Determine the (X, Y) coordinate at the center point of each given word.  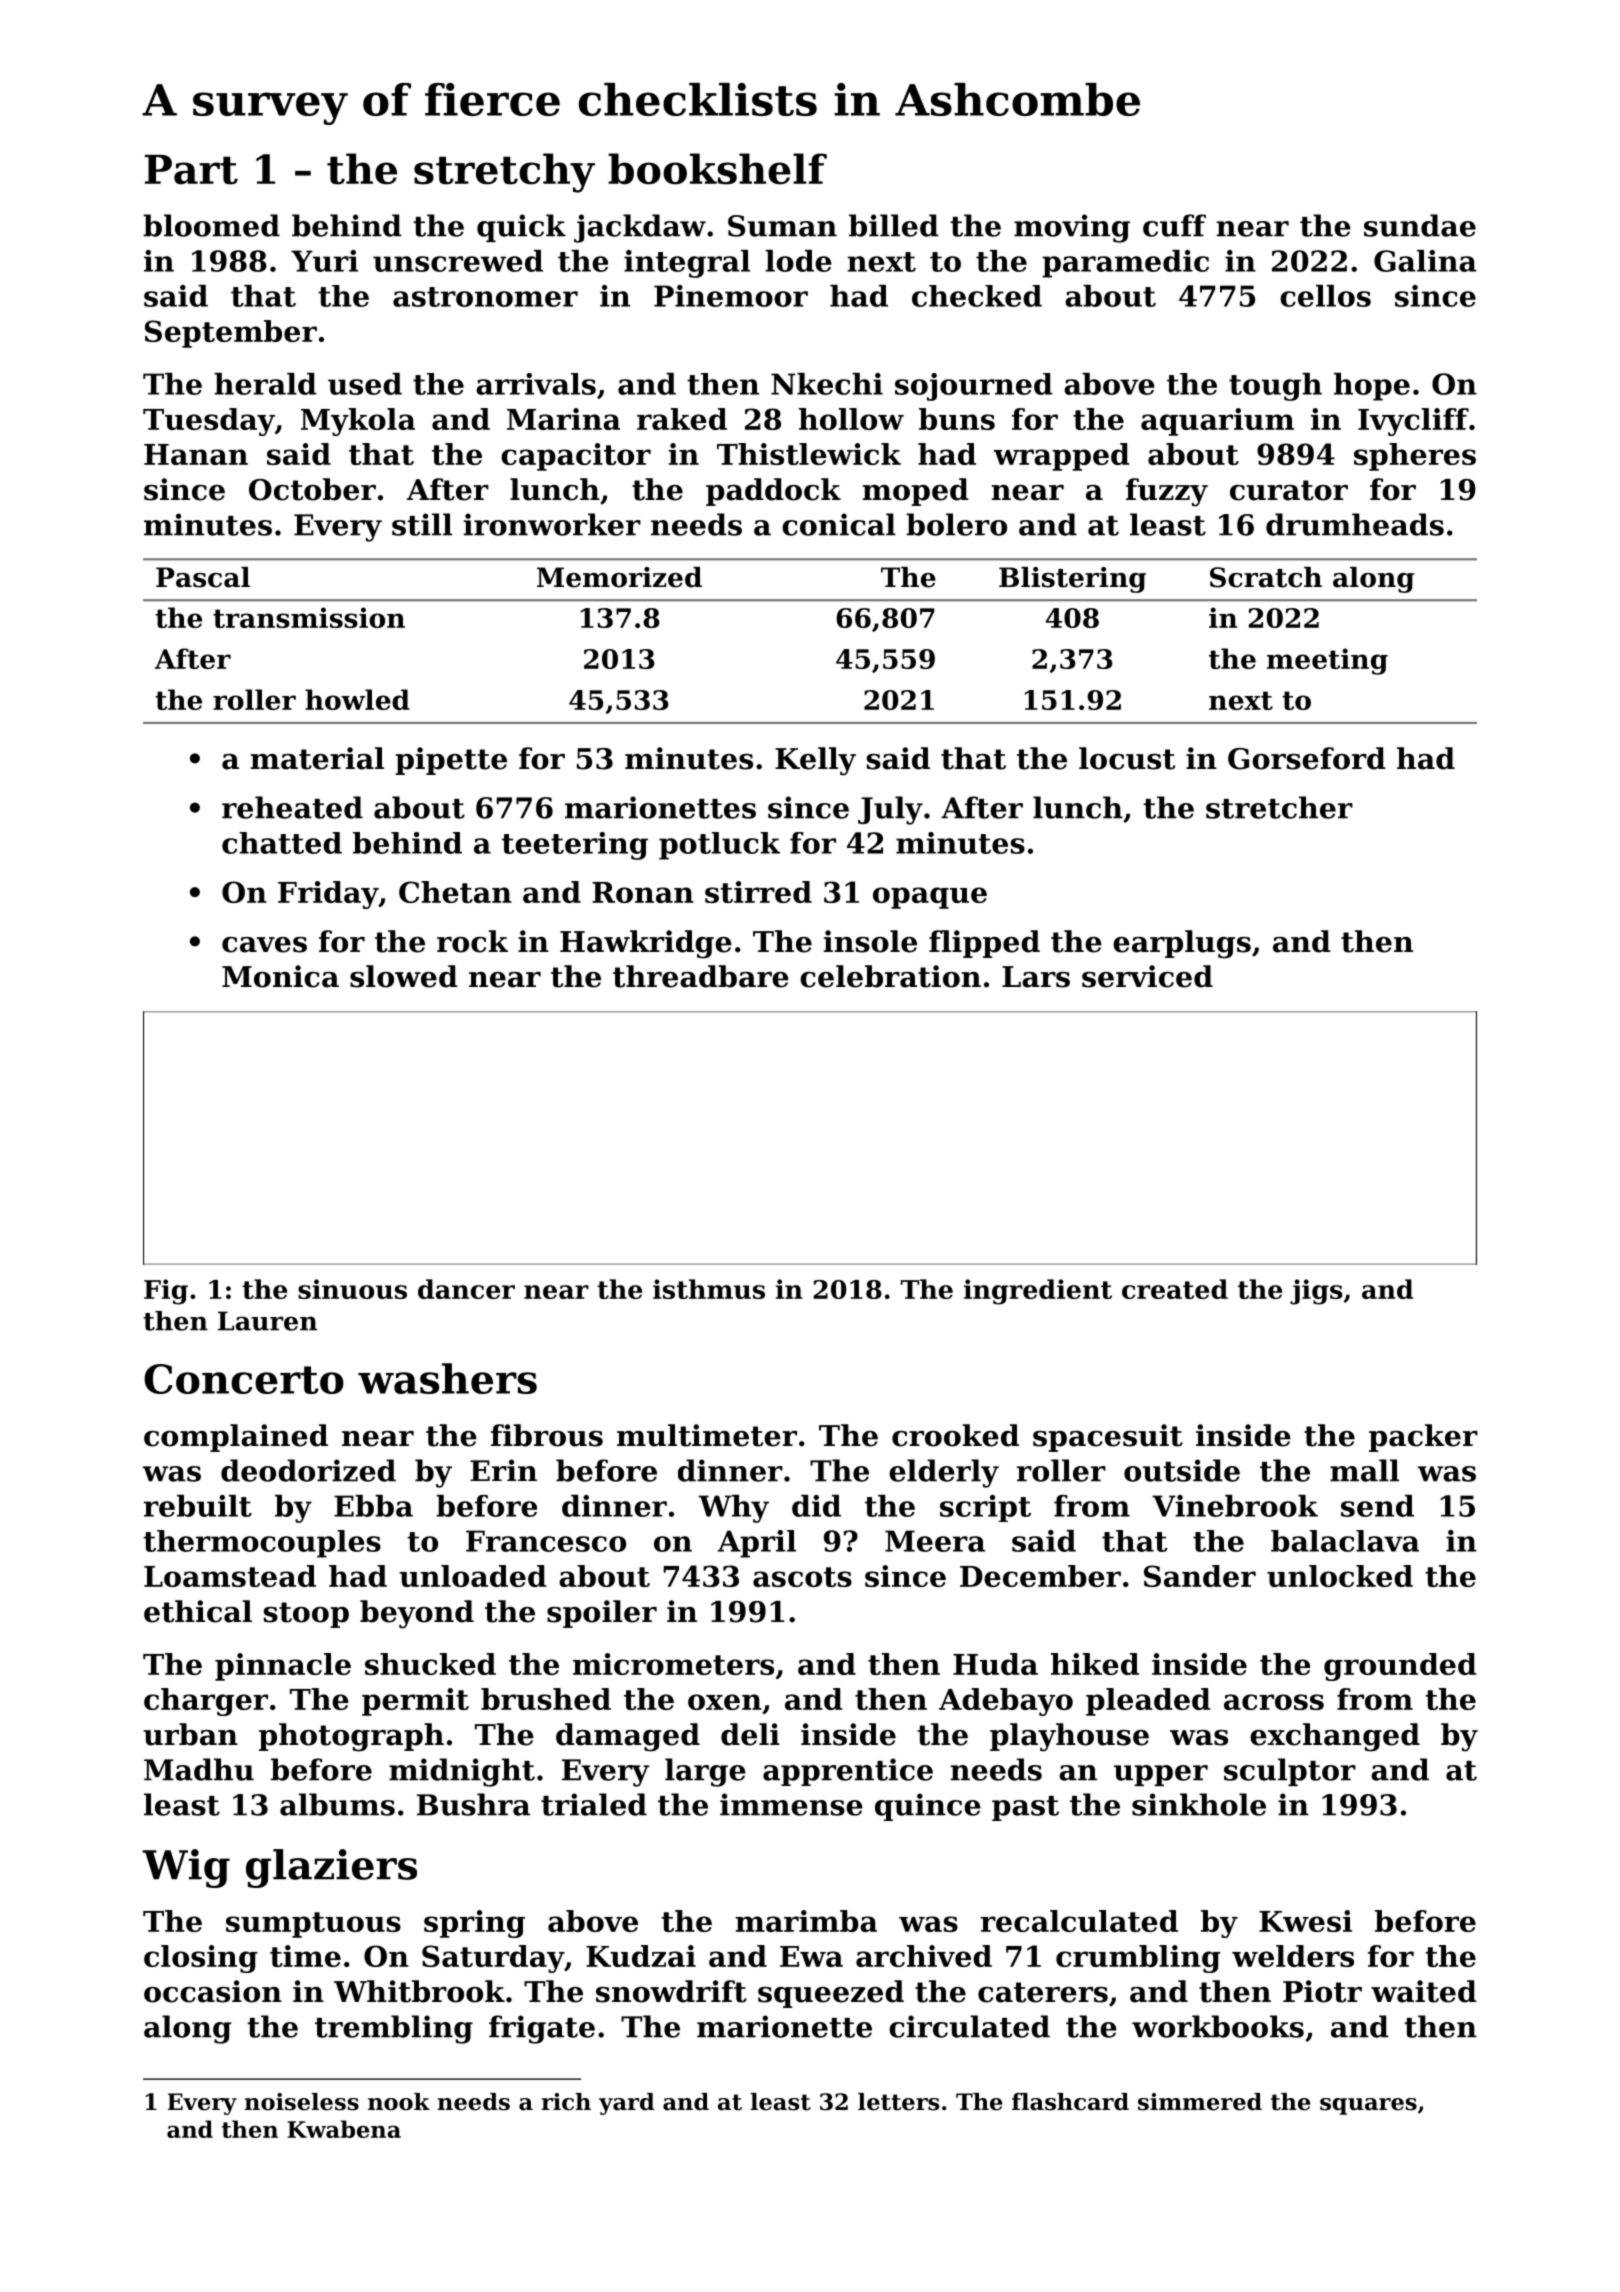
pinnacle (283, 1667)
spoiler (602, 1614)
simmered (1200, 2102)
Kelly (815, 761)
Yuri (324, 261)
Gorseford (1307, 758)
